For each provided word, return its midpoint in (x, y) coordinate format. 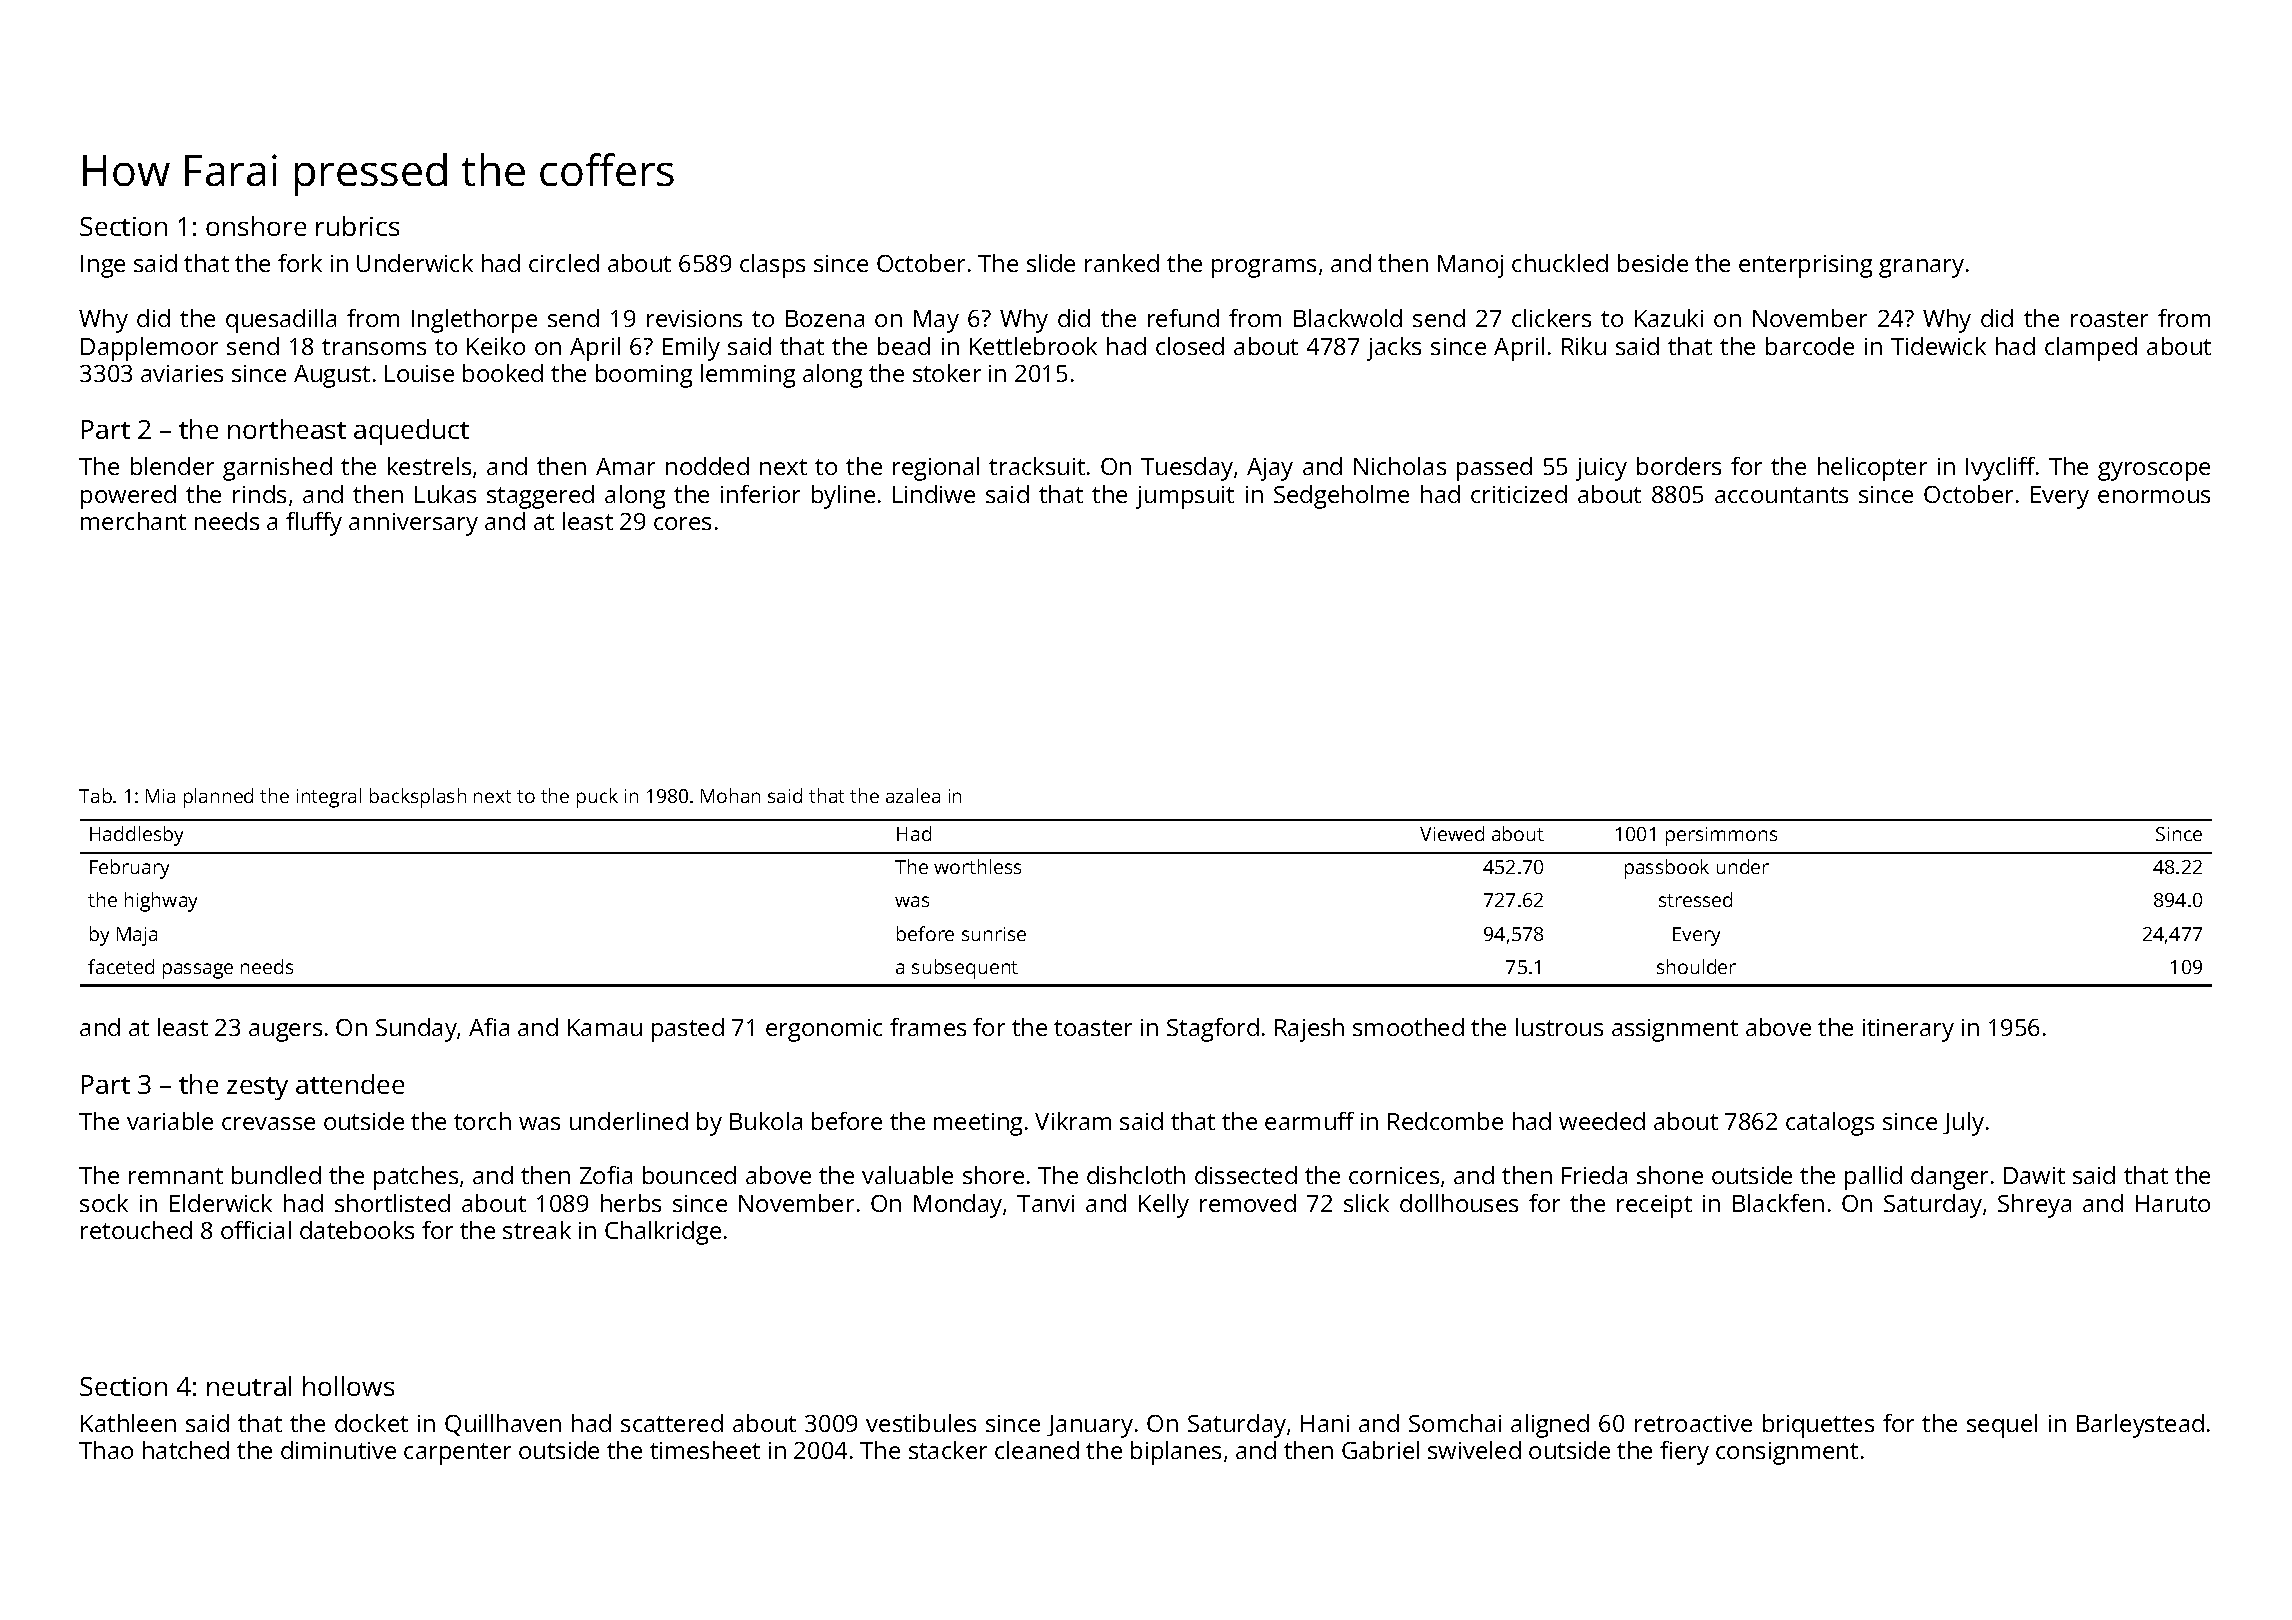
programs (1264, 268)
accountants (1781, 495)
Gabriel (1380, 1450)
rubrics (357, 226)
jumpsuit (1185, 497)
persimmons (1721, 836)
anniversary (413, 524)
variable (170, 1121)
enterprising (1805, 266)
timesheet (705, 1450)
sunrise (994, 934)
